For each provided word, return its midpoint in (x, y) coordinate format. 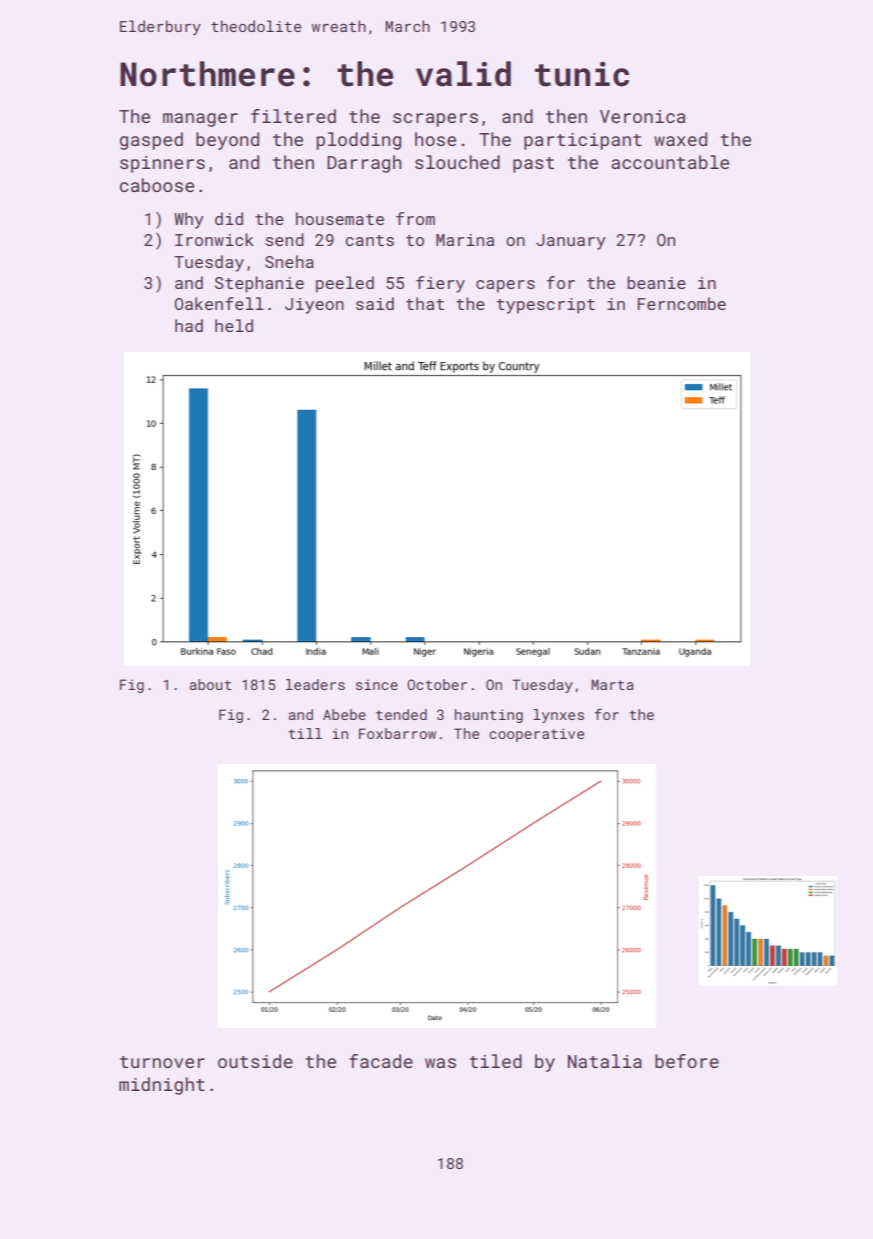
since (377, 684)
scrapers (435, 120)
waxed (680, 139)
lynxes (558, 716)
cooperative (536, 735)
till (305, 733)
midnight (162, 1086)
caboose (157, 185)
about (210, 684)
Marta (612, 684)
